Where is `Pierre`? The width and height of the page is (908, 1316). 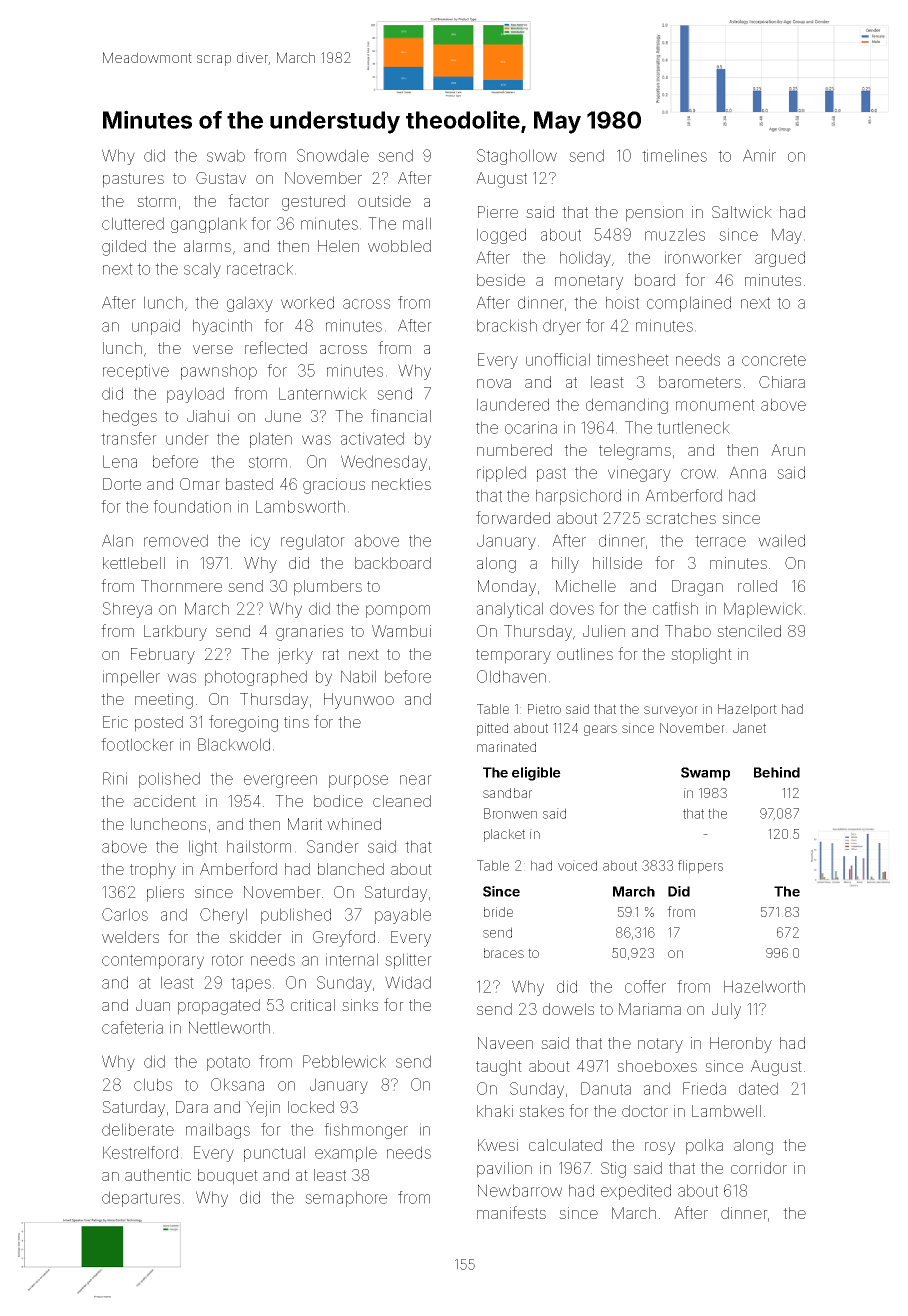 Pierre is located at coordinates (498, 212).
